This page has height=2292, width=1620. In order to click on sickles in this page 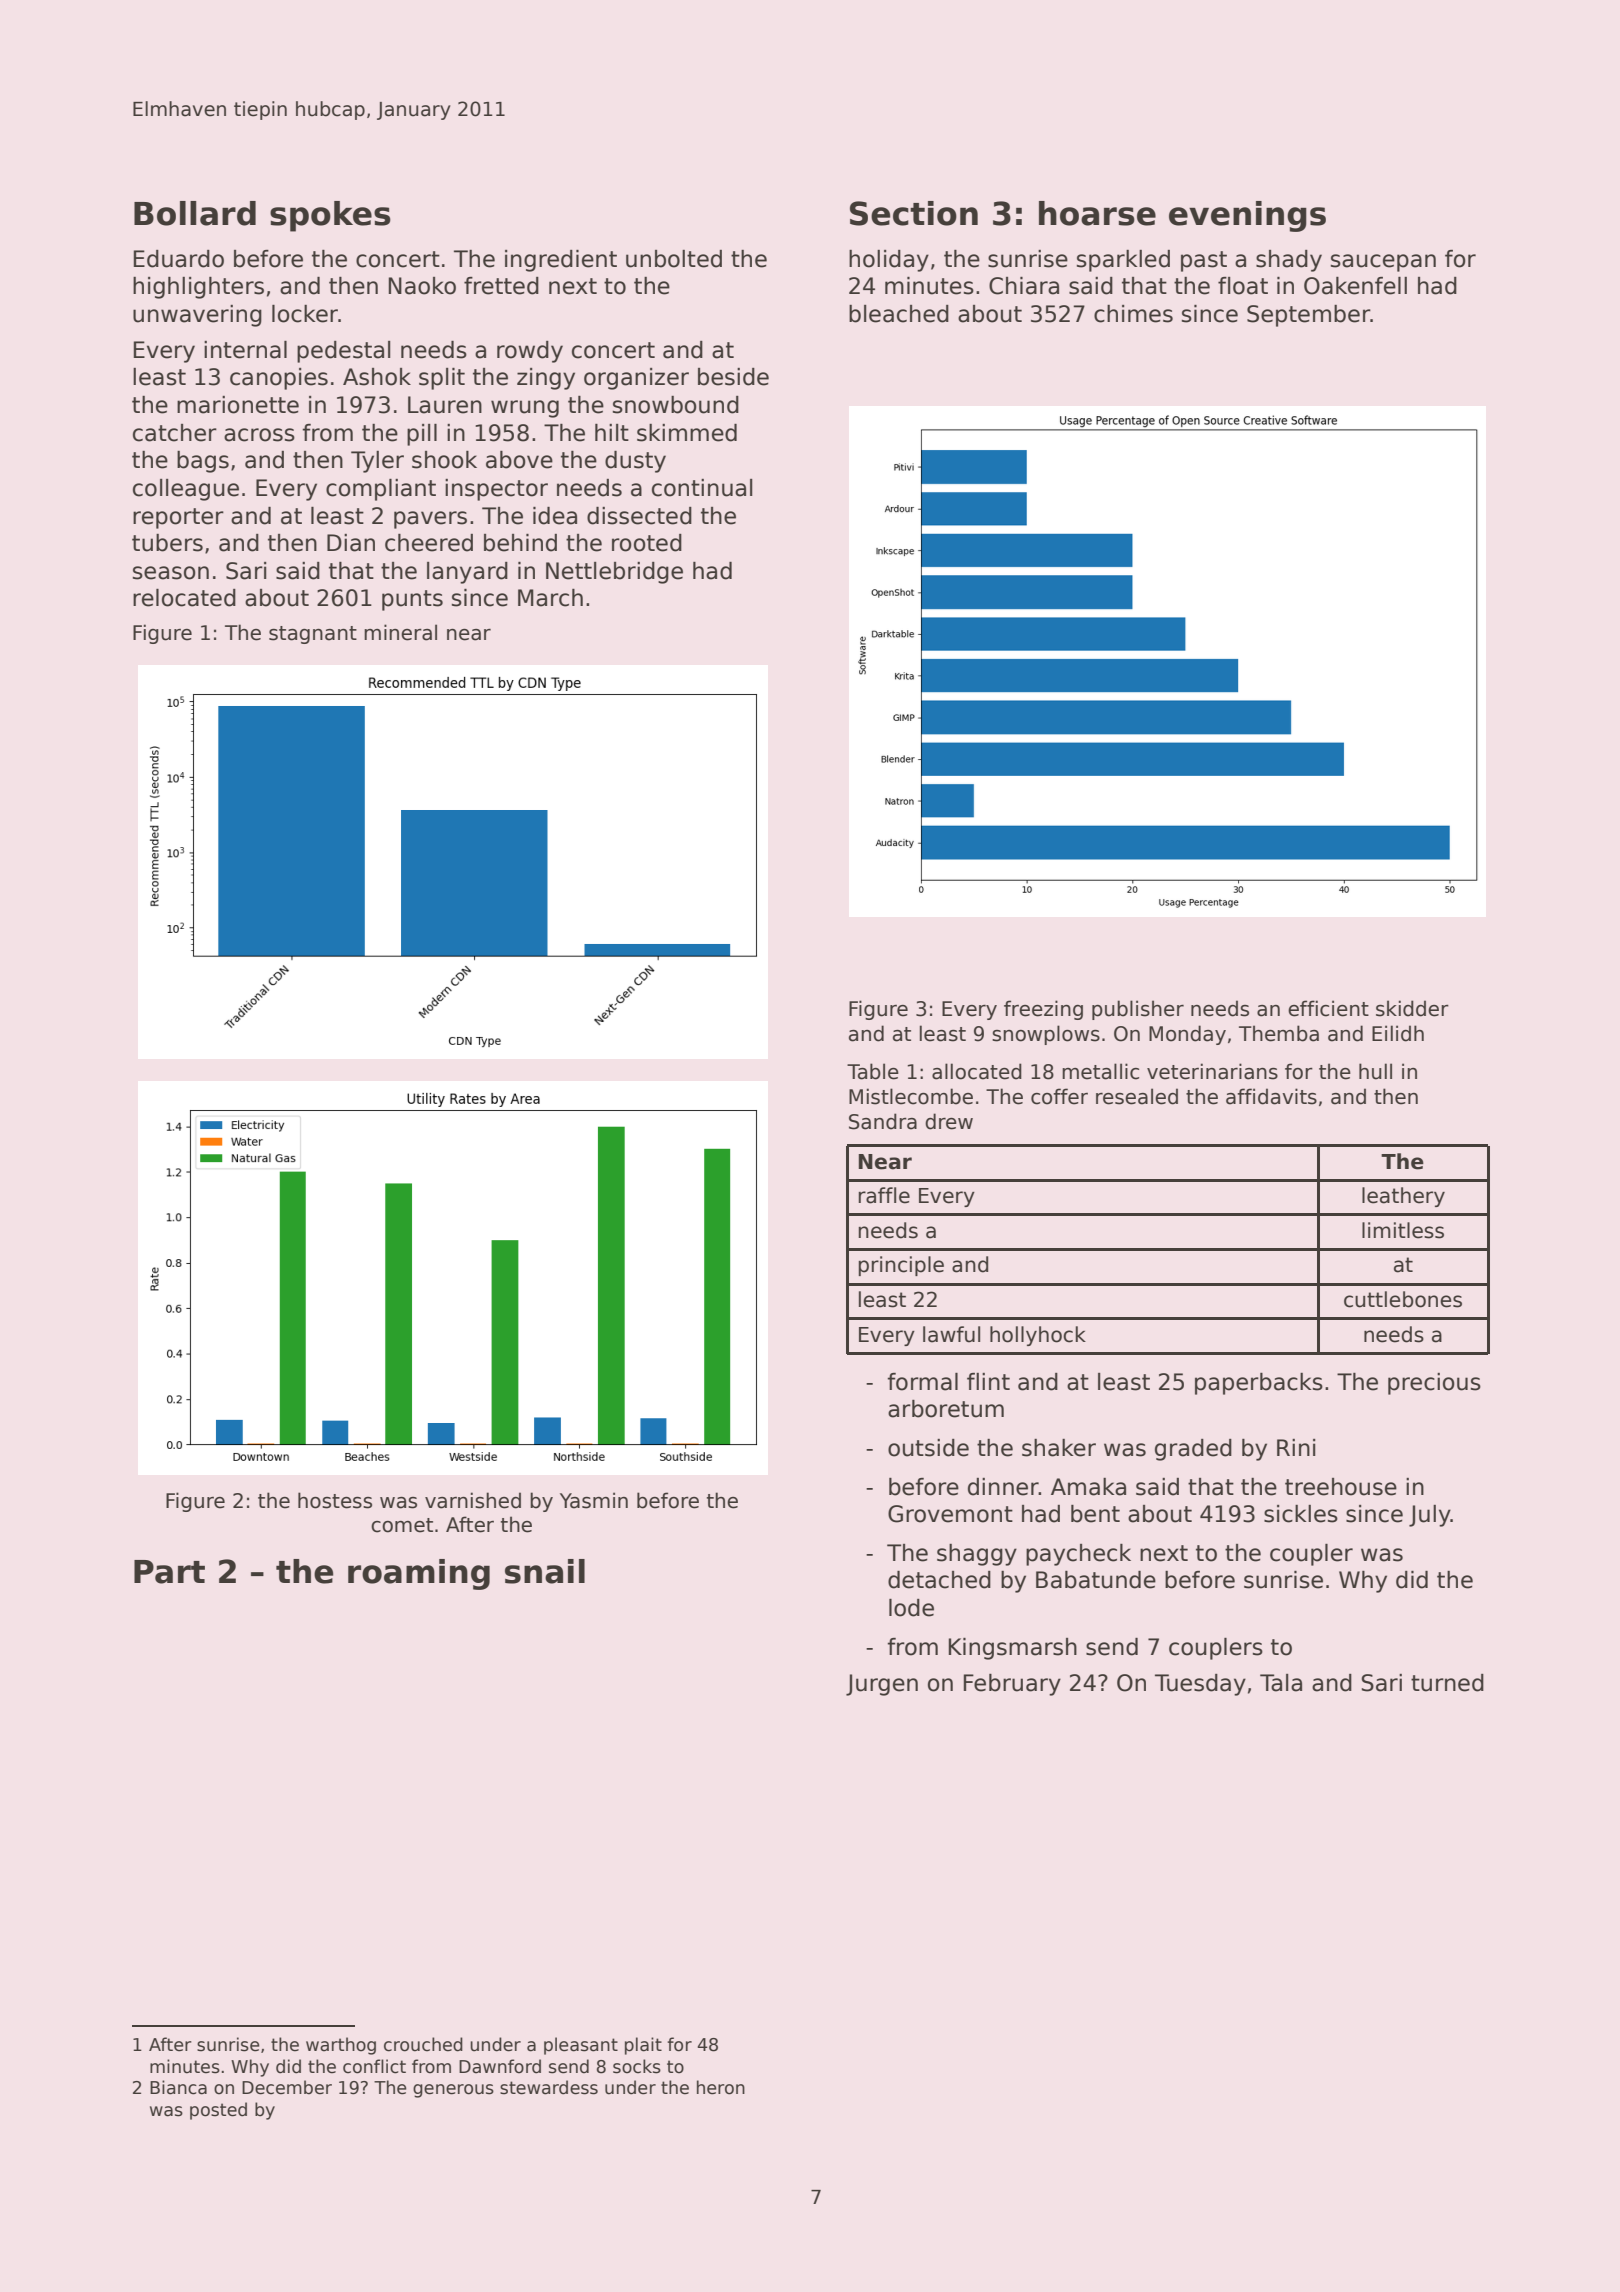, I will do `click(1301, 1514)`.
